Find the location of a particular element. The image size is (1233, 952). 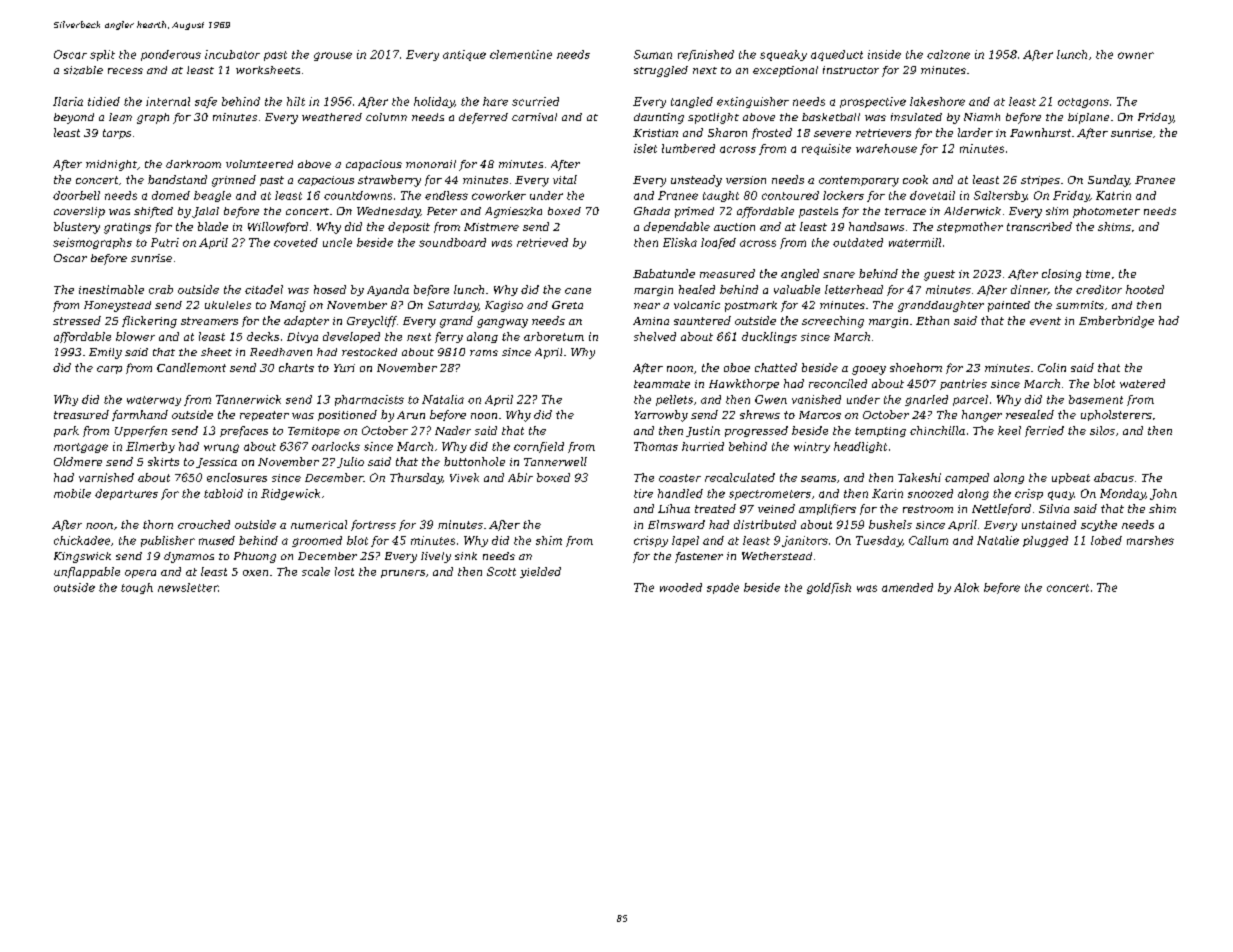

rams is located at coordinates (484, 353).
